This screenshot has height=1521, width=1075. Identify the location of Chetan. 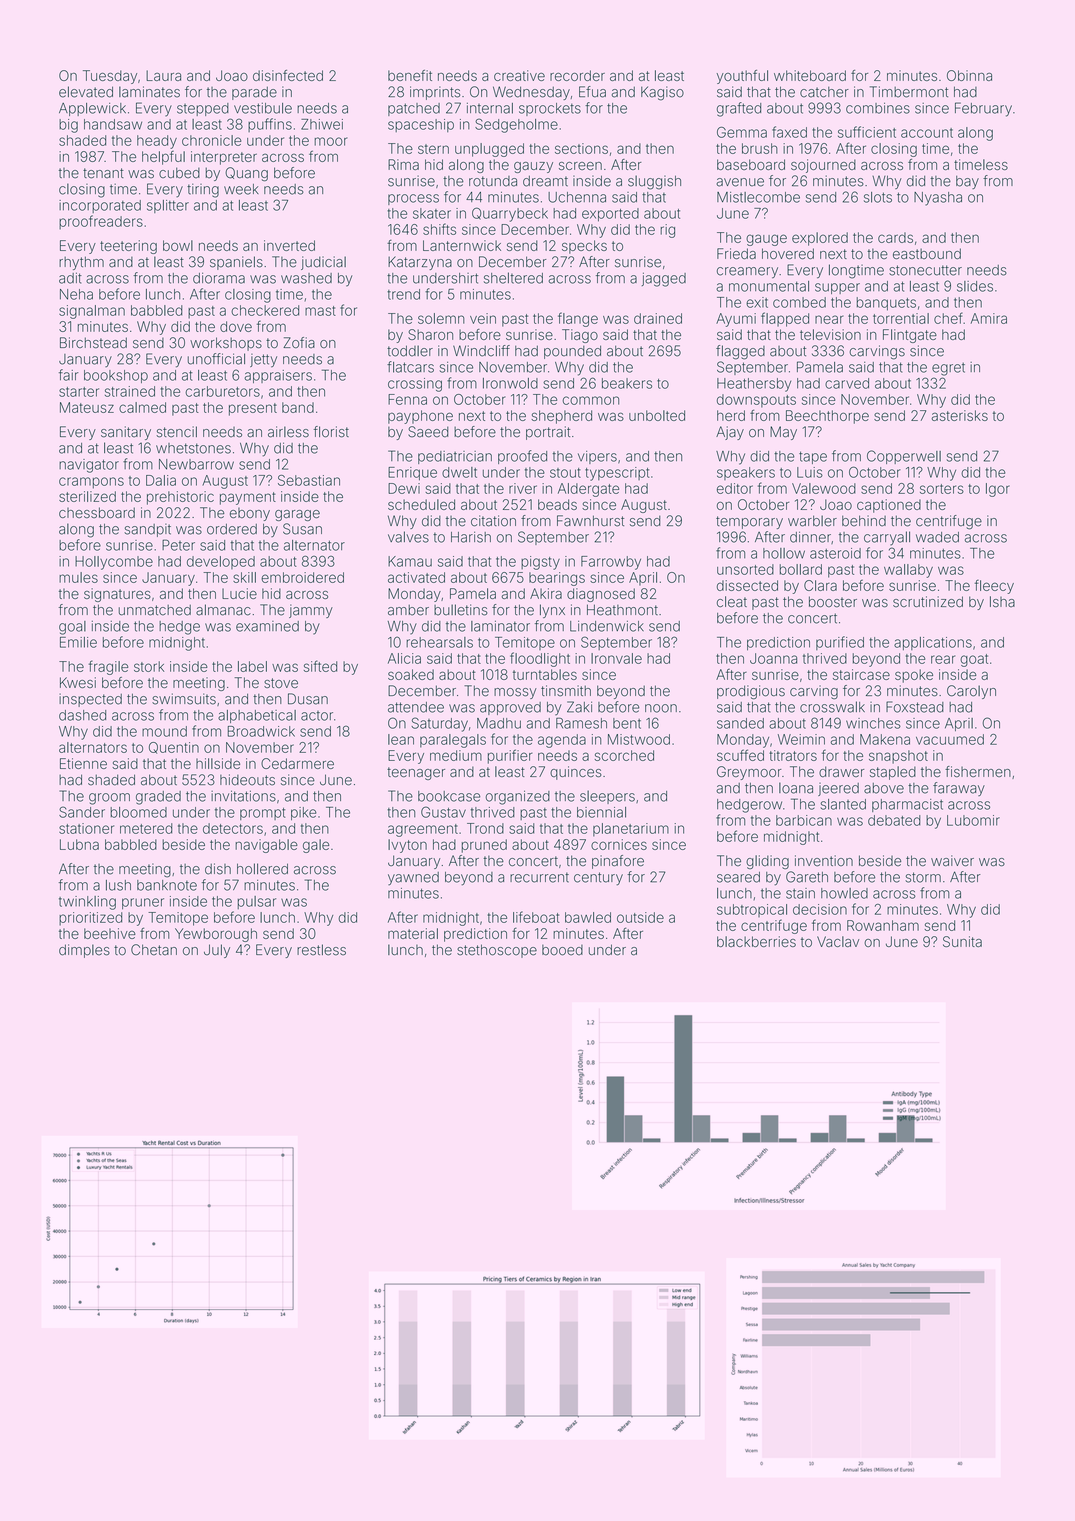
(154, 950).
